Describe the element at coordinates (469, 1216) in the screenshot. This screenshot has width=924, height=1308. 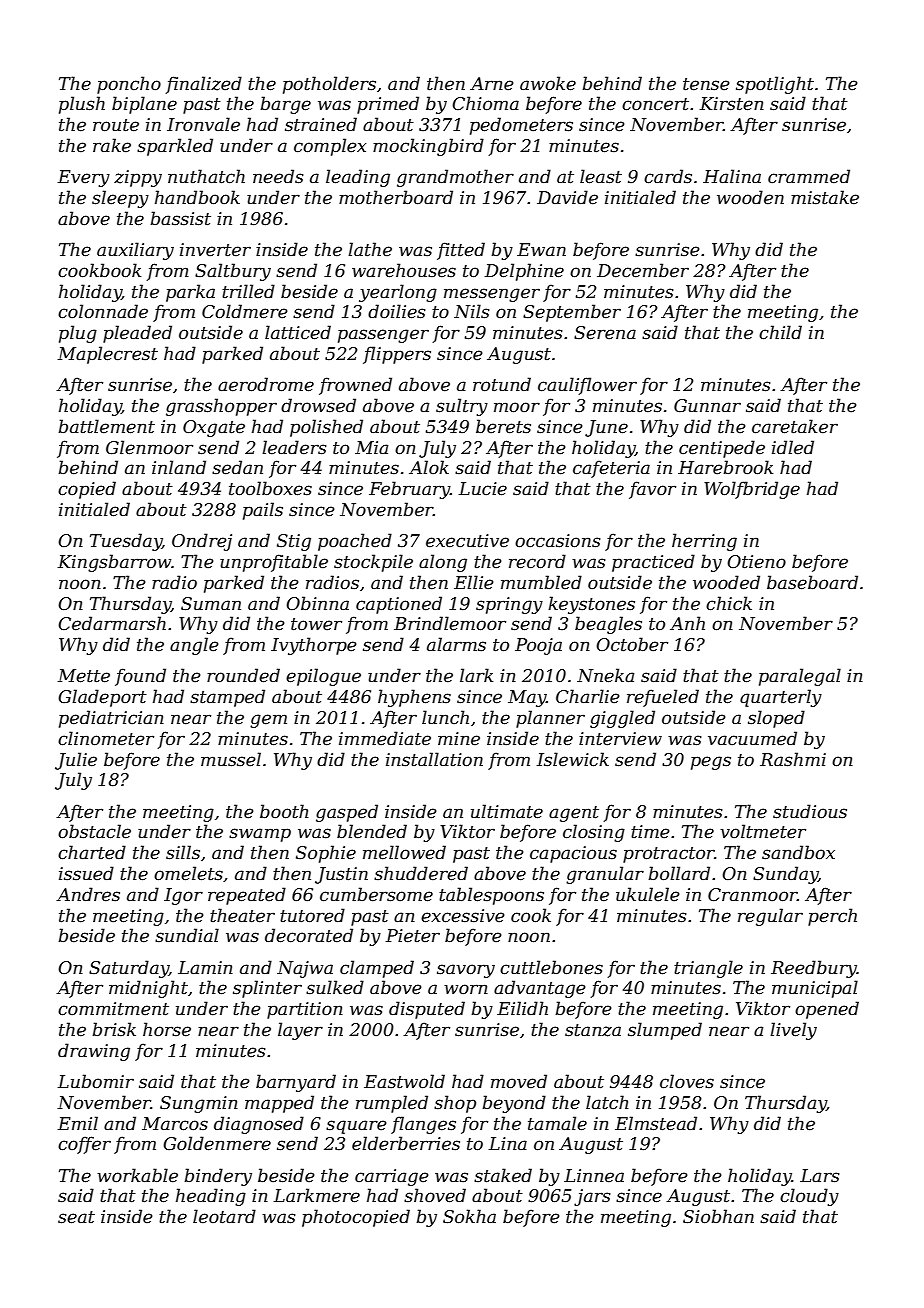
I see `Sokha` at that location.
